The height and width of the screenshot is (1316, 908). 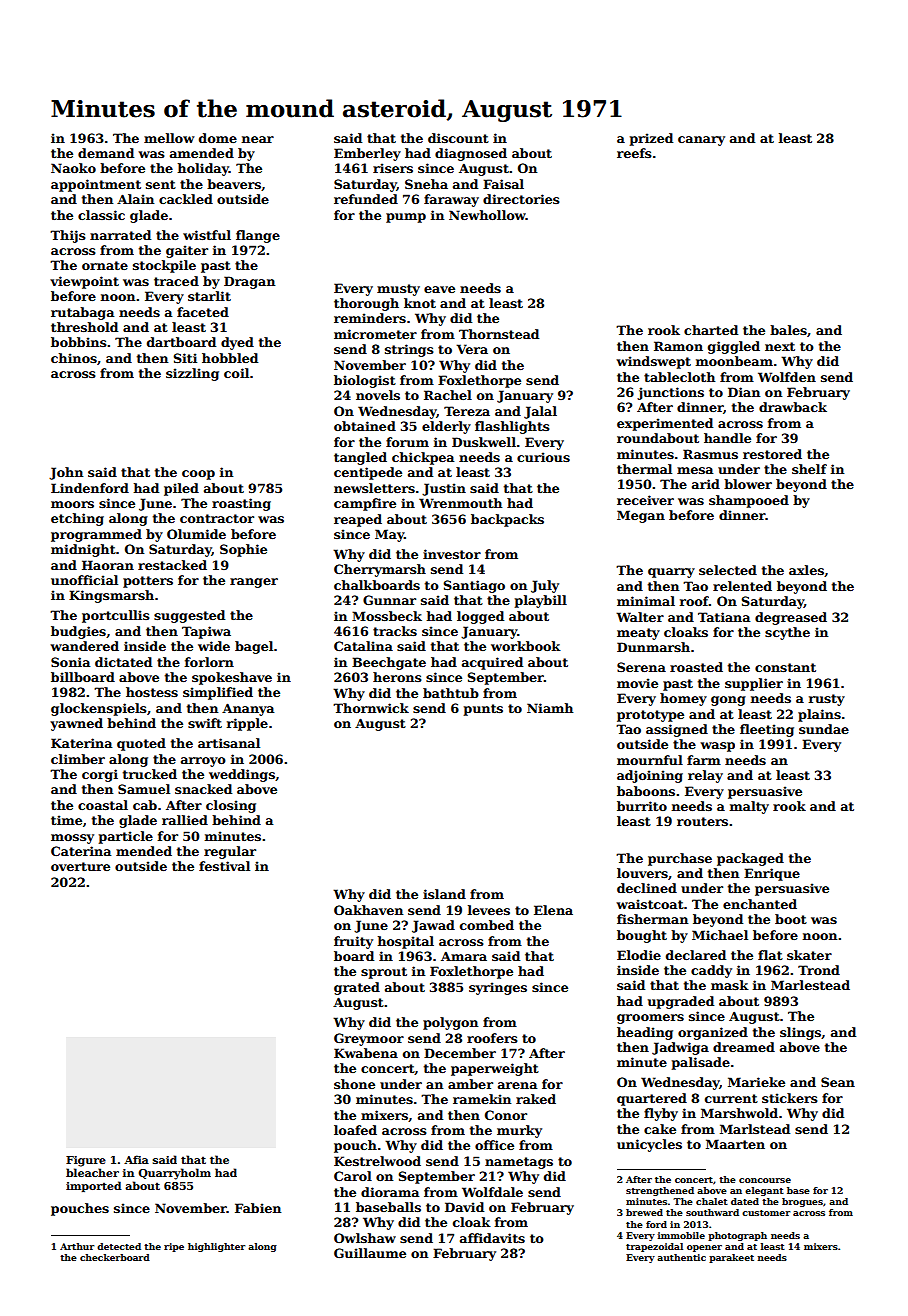 What do you see at coordinates (467, 411) in the screenshot?
I see `Tereza` at bounding box center [467, 411].
